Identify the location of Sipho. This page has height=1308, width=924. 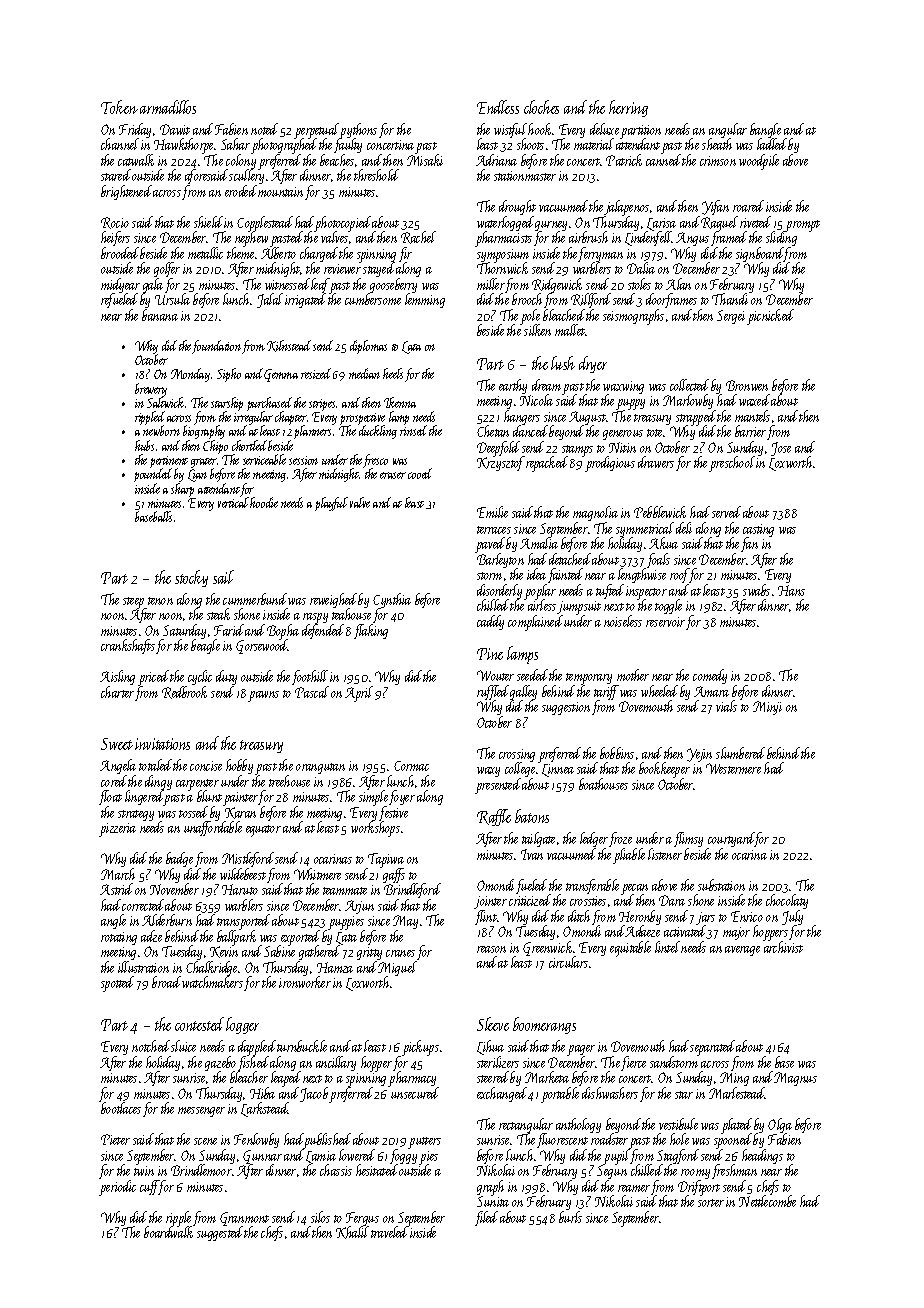
(229, 375).
